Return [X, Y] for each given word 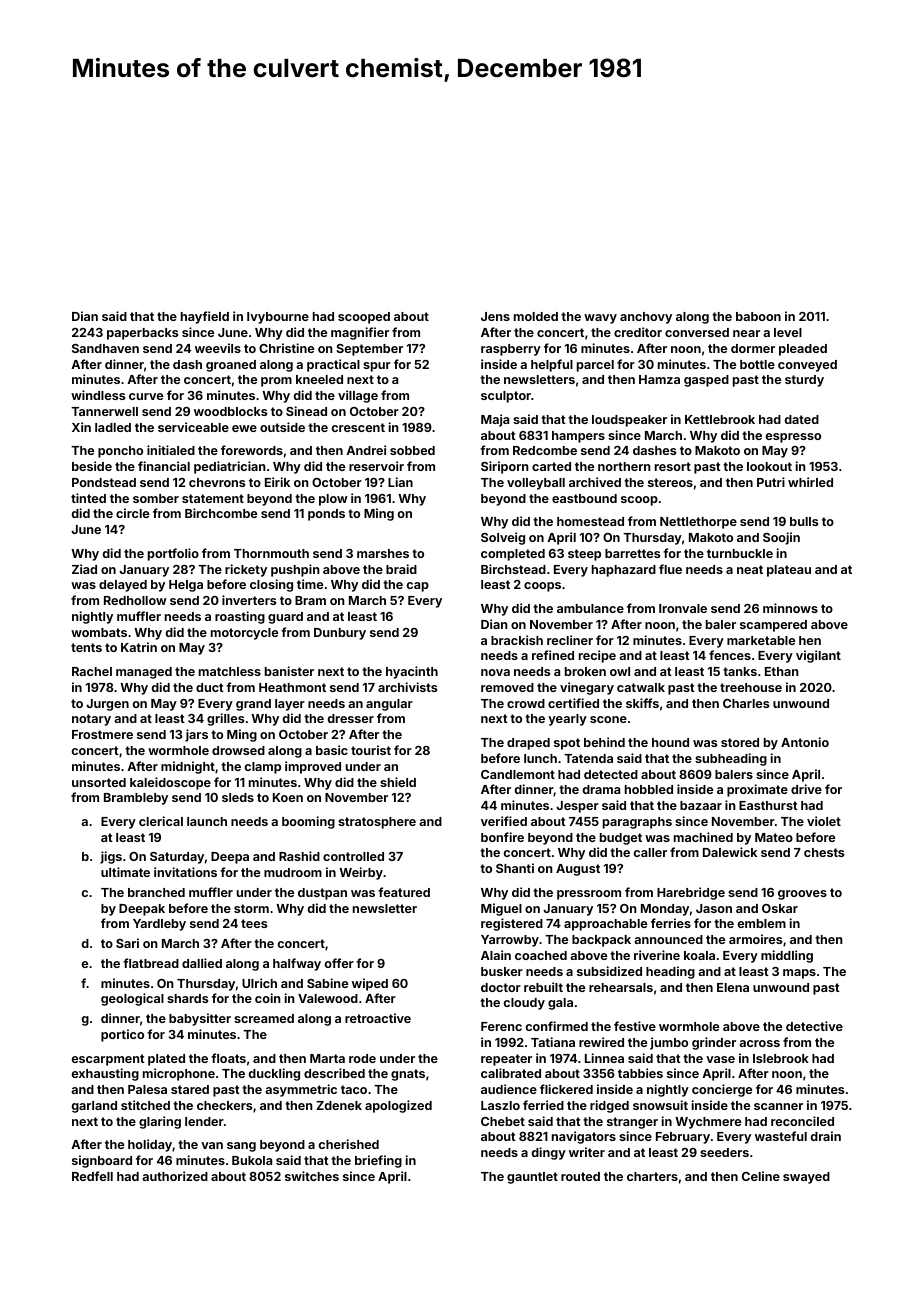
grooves [802, 895]
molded [536, 316]
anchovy [646, 318]
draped [528, 744]
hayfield [205, 317]
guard [285, 618]
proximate [757, 790]
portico [122, 1035]
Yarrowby [510, 941]
